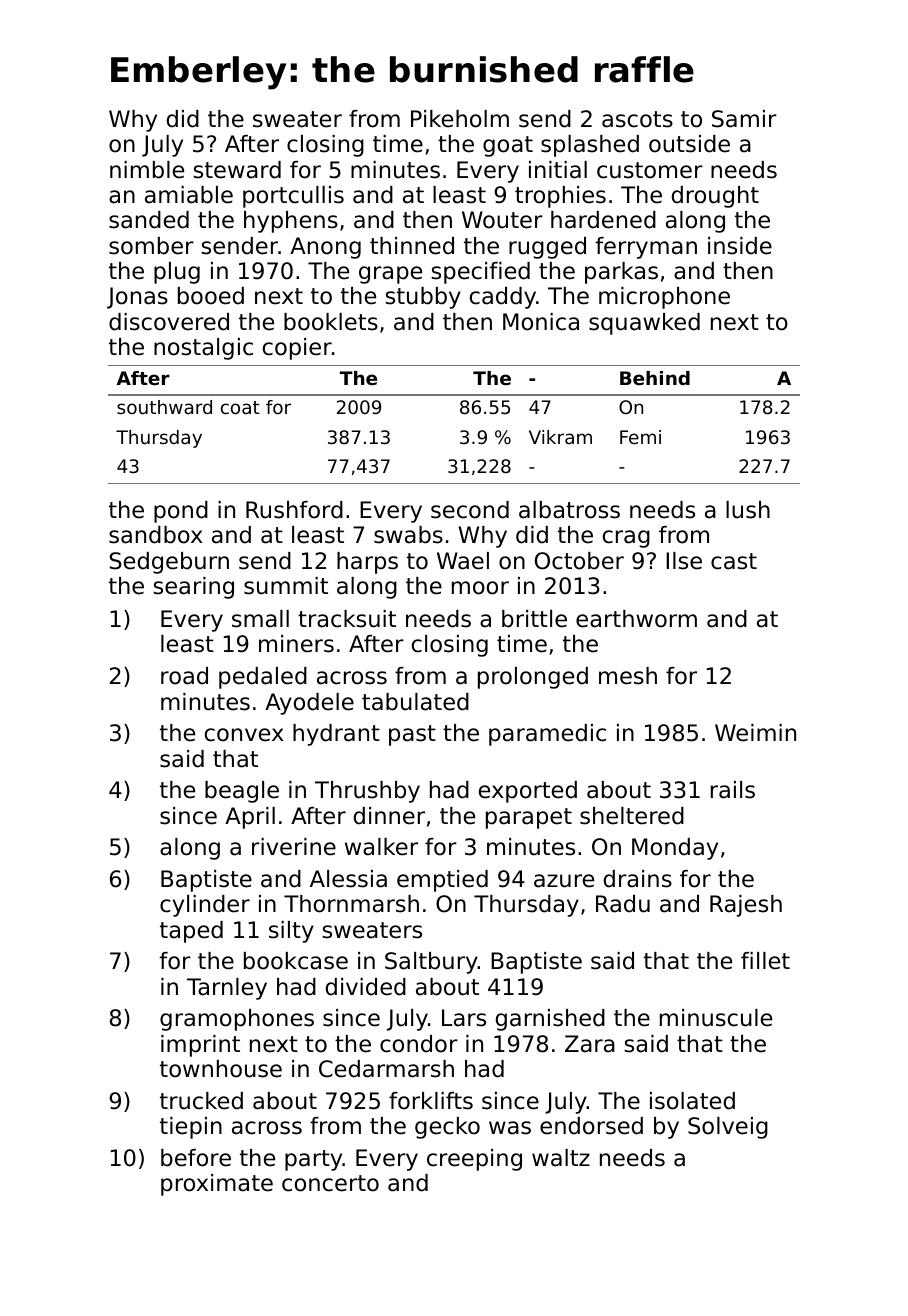 Image resolution: width=908 pixels, height=1316 pixels. What do you see at coordinates (408, 535) in the image?
I see `swabs` at bounding box center [408, 535].
